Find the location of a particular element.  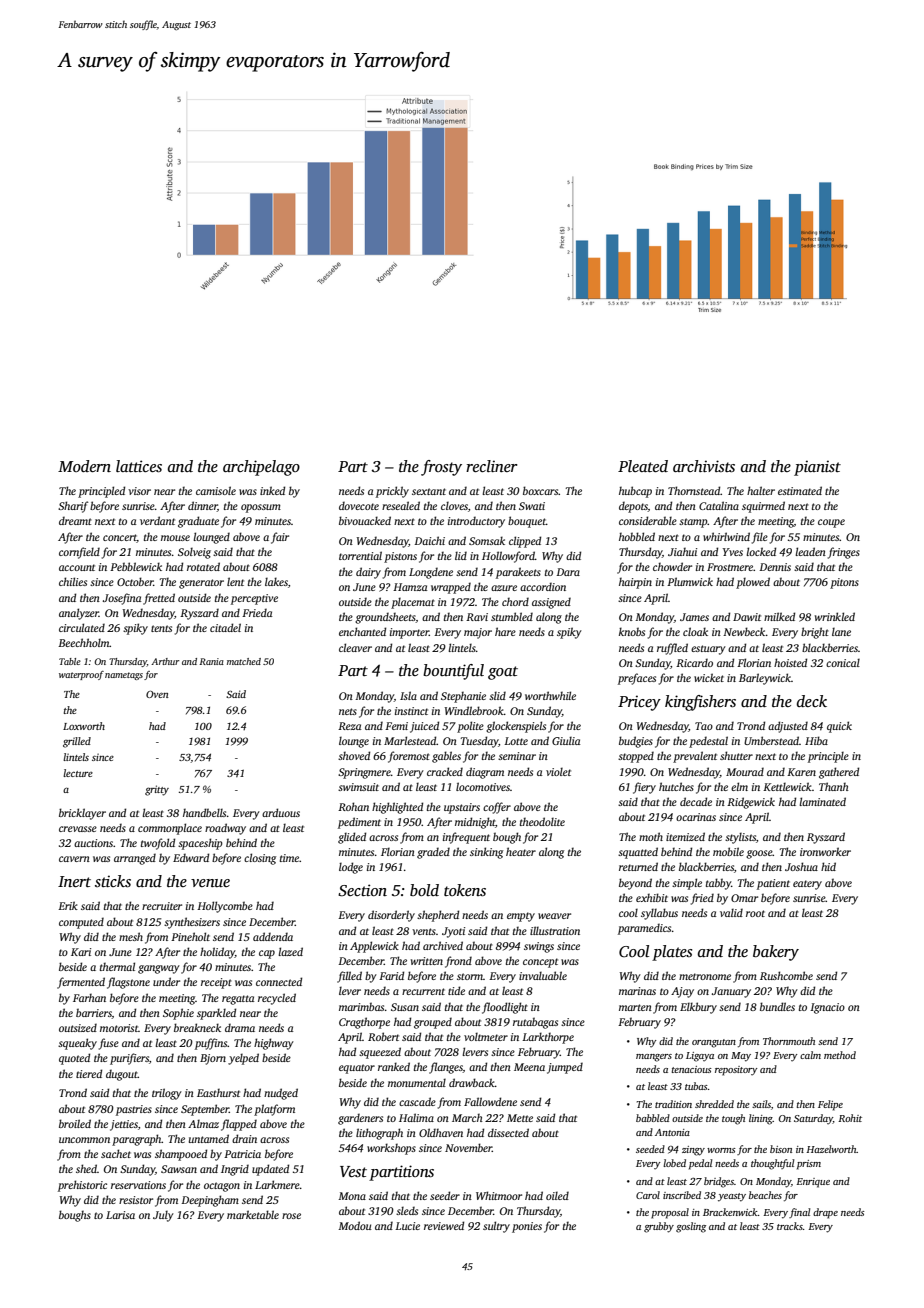

bivouacked is located at coordinates (365, 520).
